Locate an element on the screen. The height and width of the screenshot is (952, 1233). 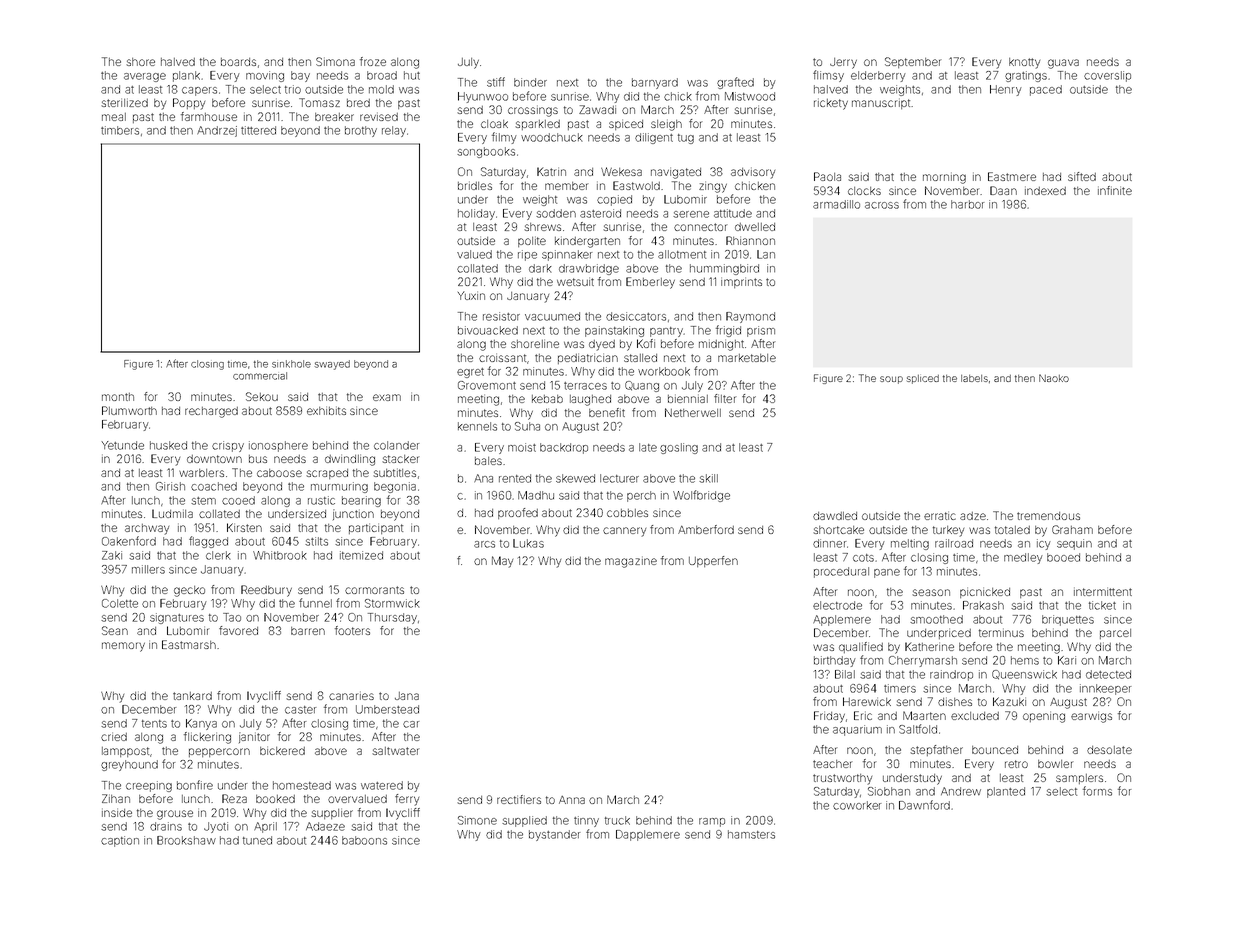
morning is located at coordinates (944, 178).
